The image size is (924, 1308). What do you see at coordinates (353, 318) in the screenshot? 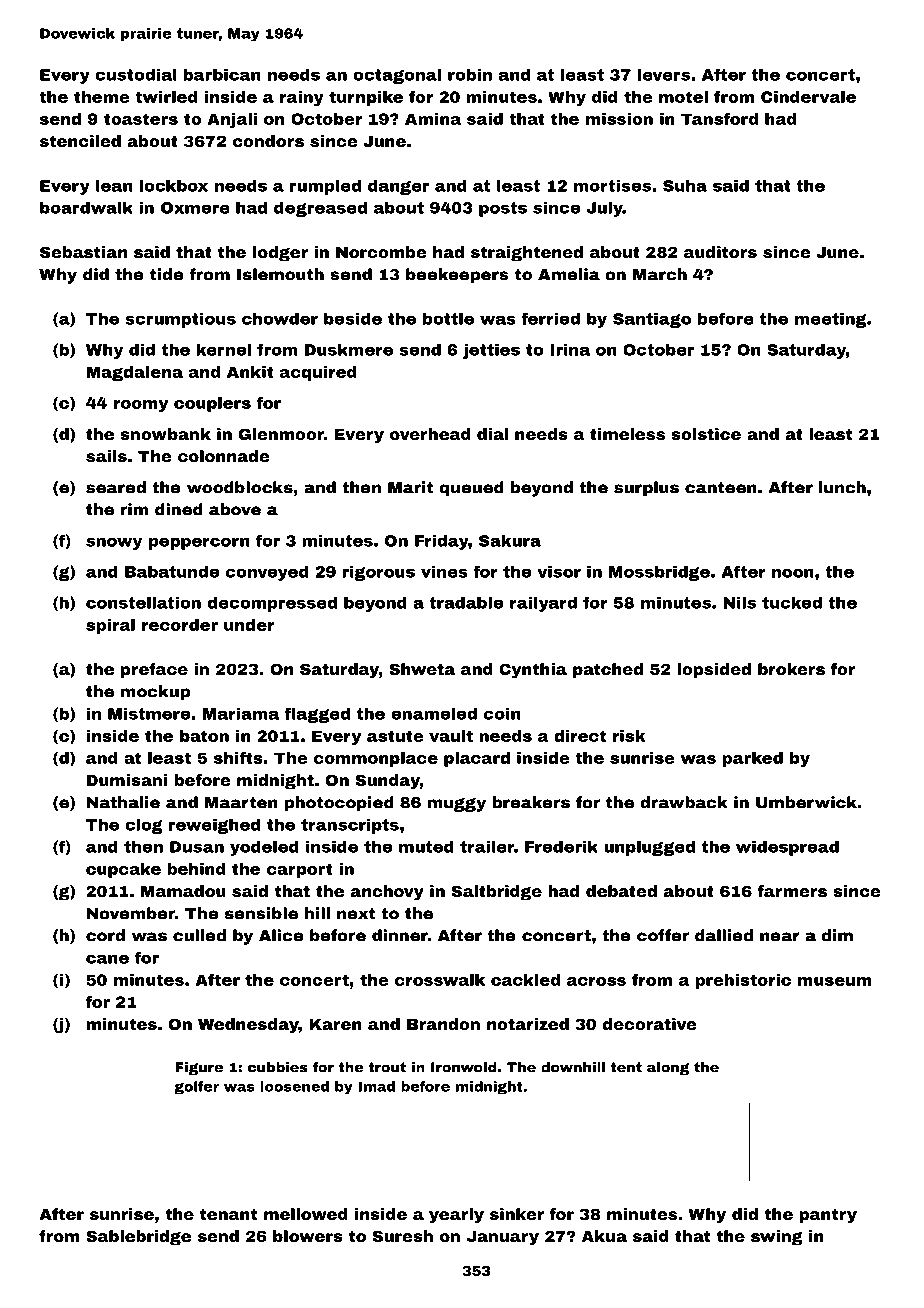
I see `beside` at bounding box center [353, 318].
